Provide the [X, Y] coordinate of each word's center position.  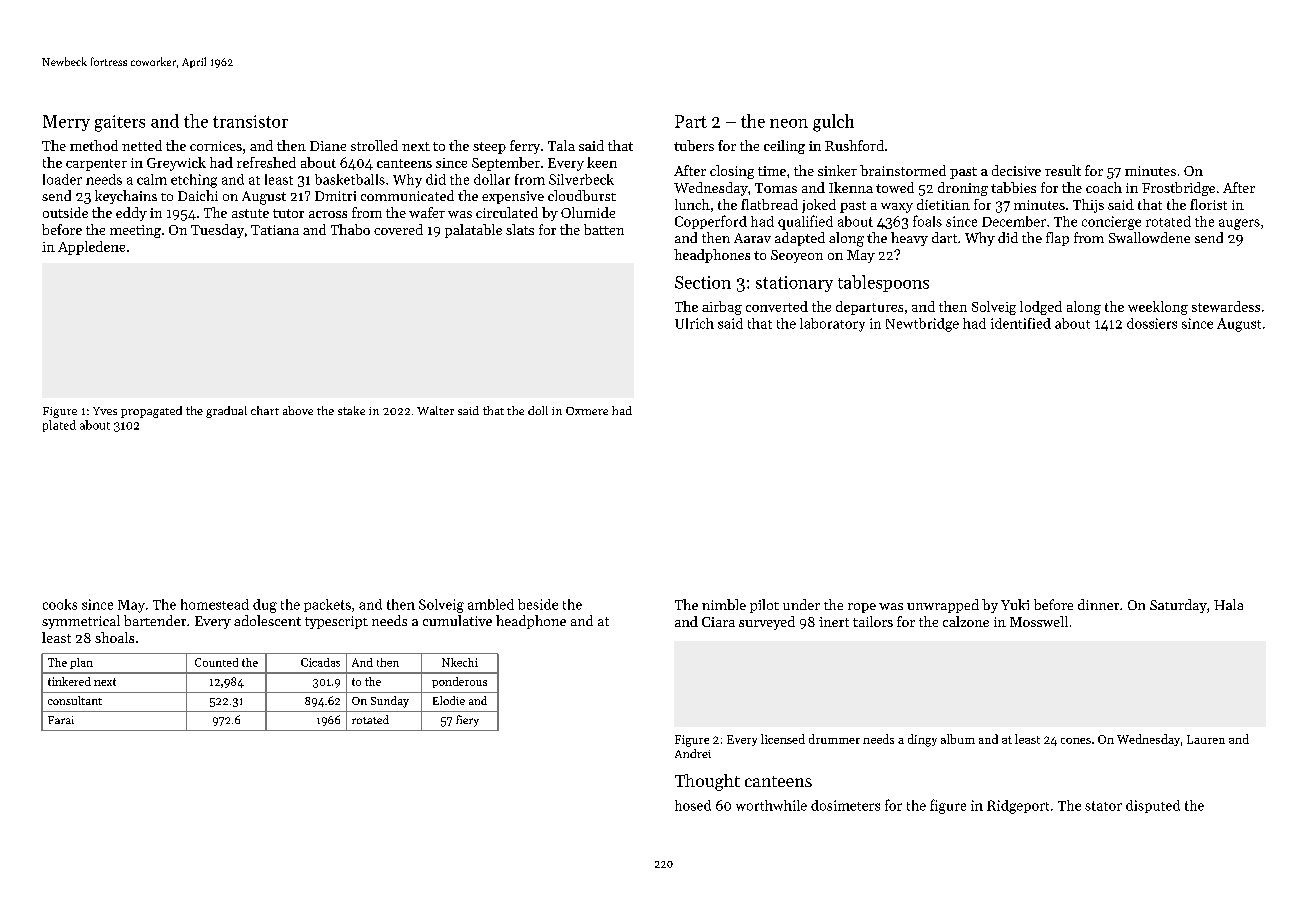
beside [538, 604]
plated [59, 426]
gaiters [120, 123]
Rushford [854, 145]
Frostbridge [1178, 189]
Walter [435, 410]
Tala [561, 145]
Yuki [1015, 604]
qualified [805, 222]
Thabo [350, 229]
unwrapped [943, 606]
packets [327, 605]
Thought [707, 782]
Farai [61, 720]
